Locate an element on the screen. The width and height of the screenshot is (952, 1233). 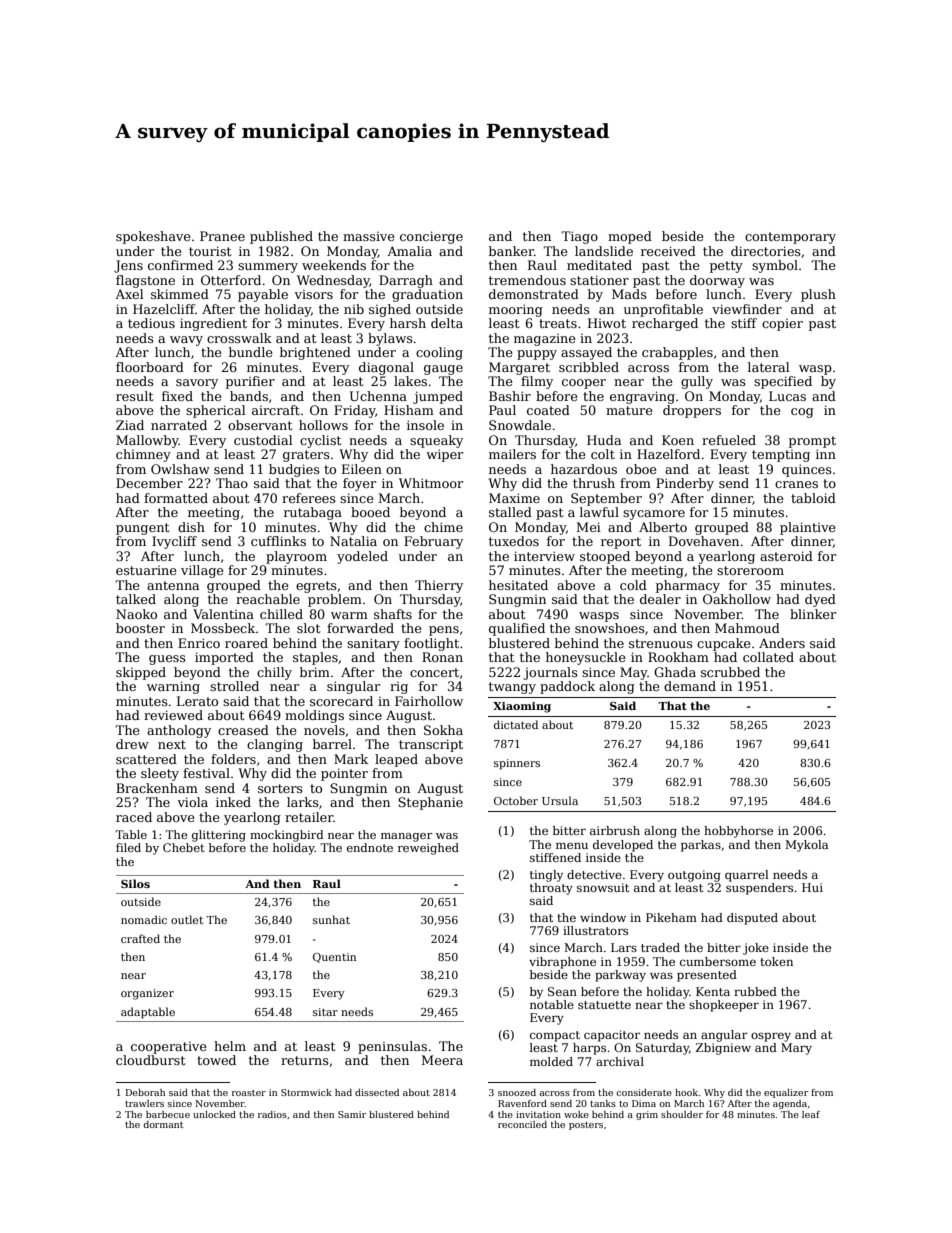
outlet is located at coordinates (187, 919).
